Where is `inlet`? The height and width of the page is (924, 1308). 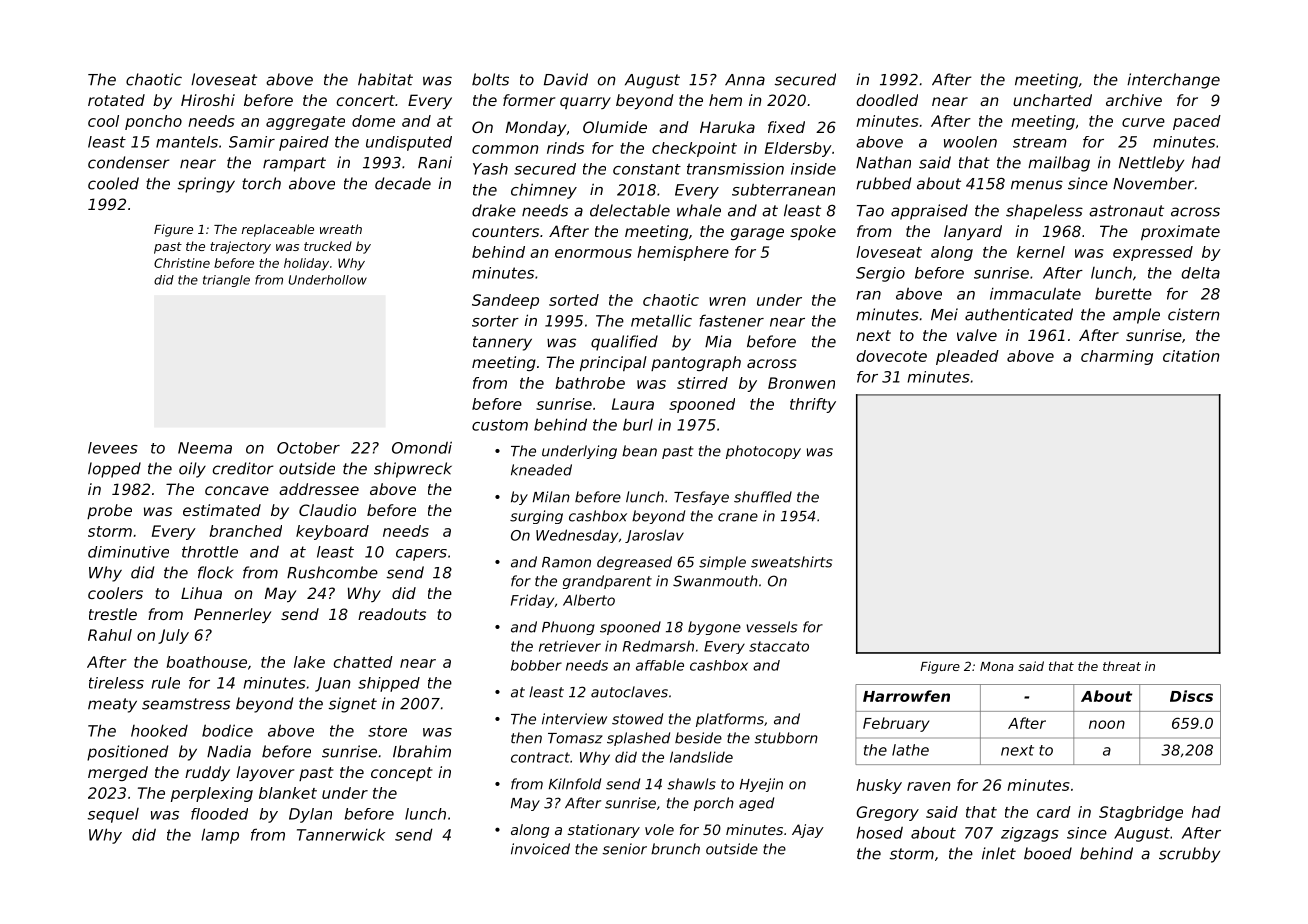 inlet is located at coordinates (999, 853).
